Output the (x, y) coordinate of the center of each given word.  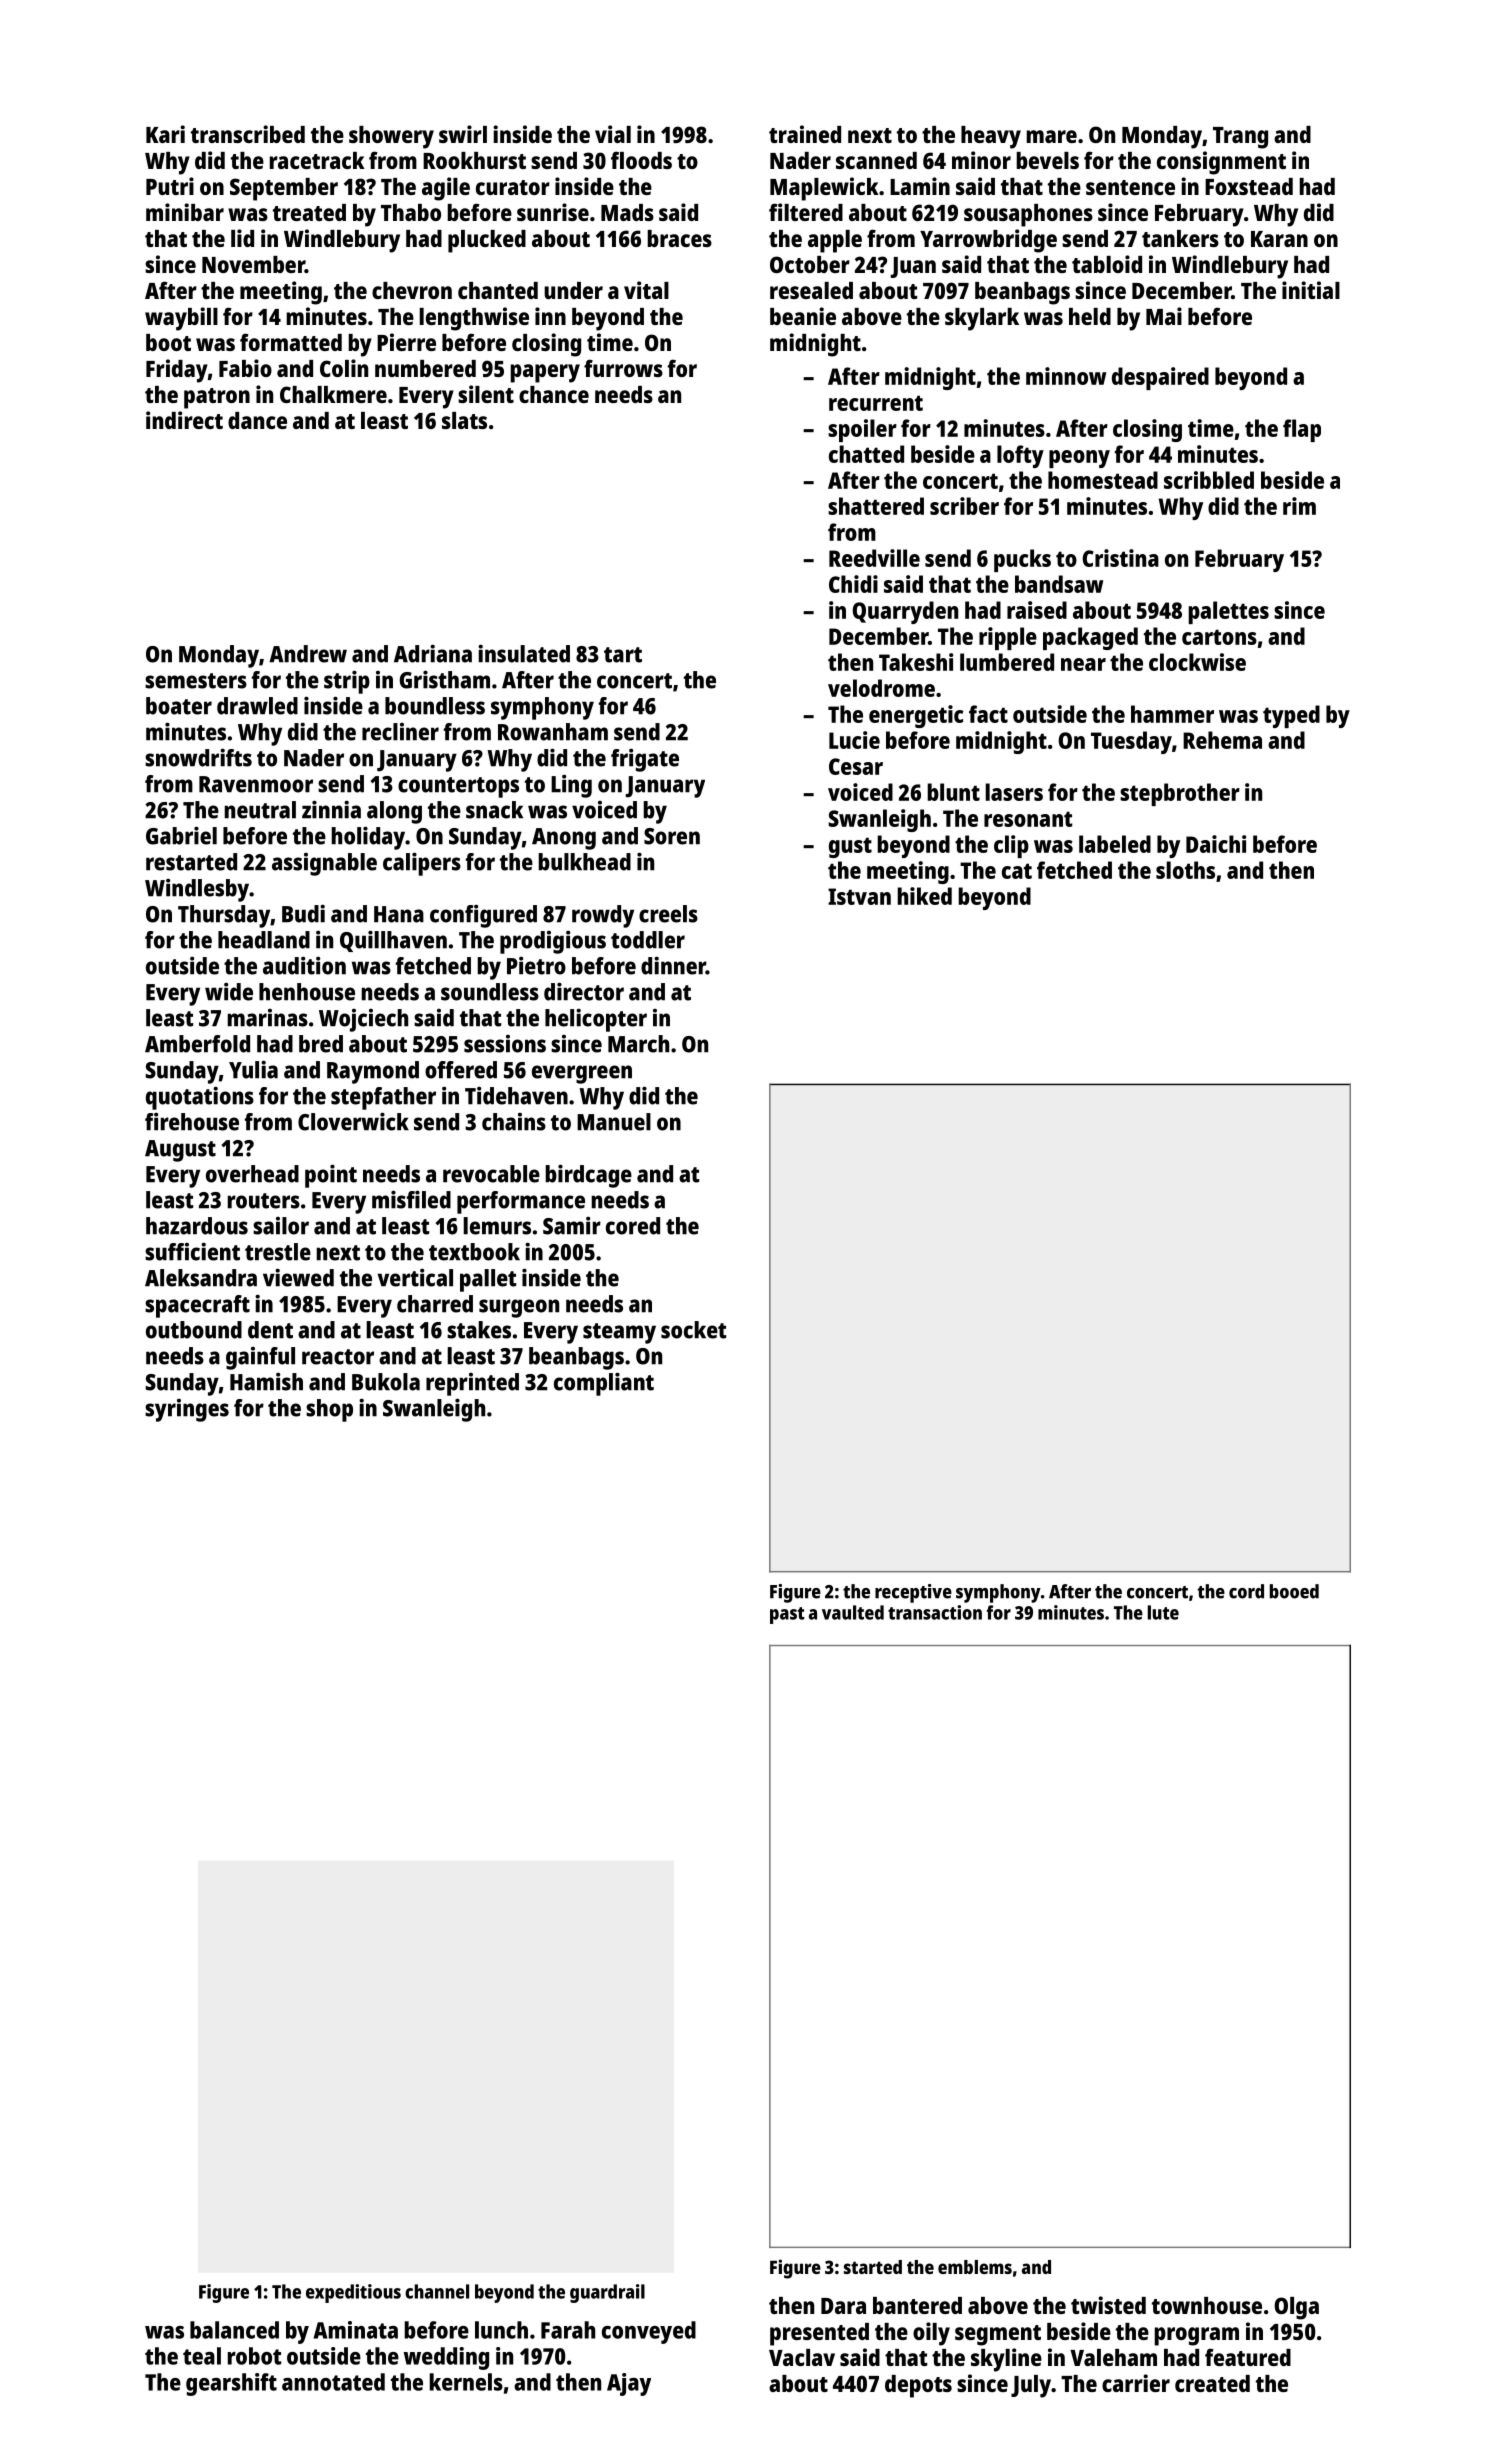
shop (329, 1410)
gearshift (231, 2384)
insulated (524, 653)
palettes (1228, 612)
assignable (324, 864)
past (787, 1615)
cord (1246, 1591)
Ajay (629, 2384)
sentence (1130, 187)
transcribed (248, 134)
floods (641, 160)
